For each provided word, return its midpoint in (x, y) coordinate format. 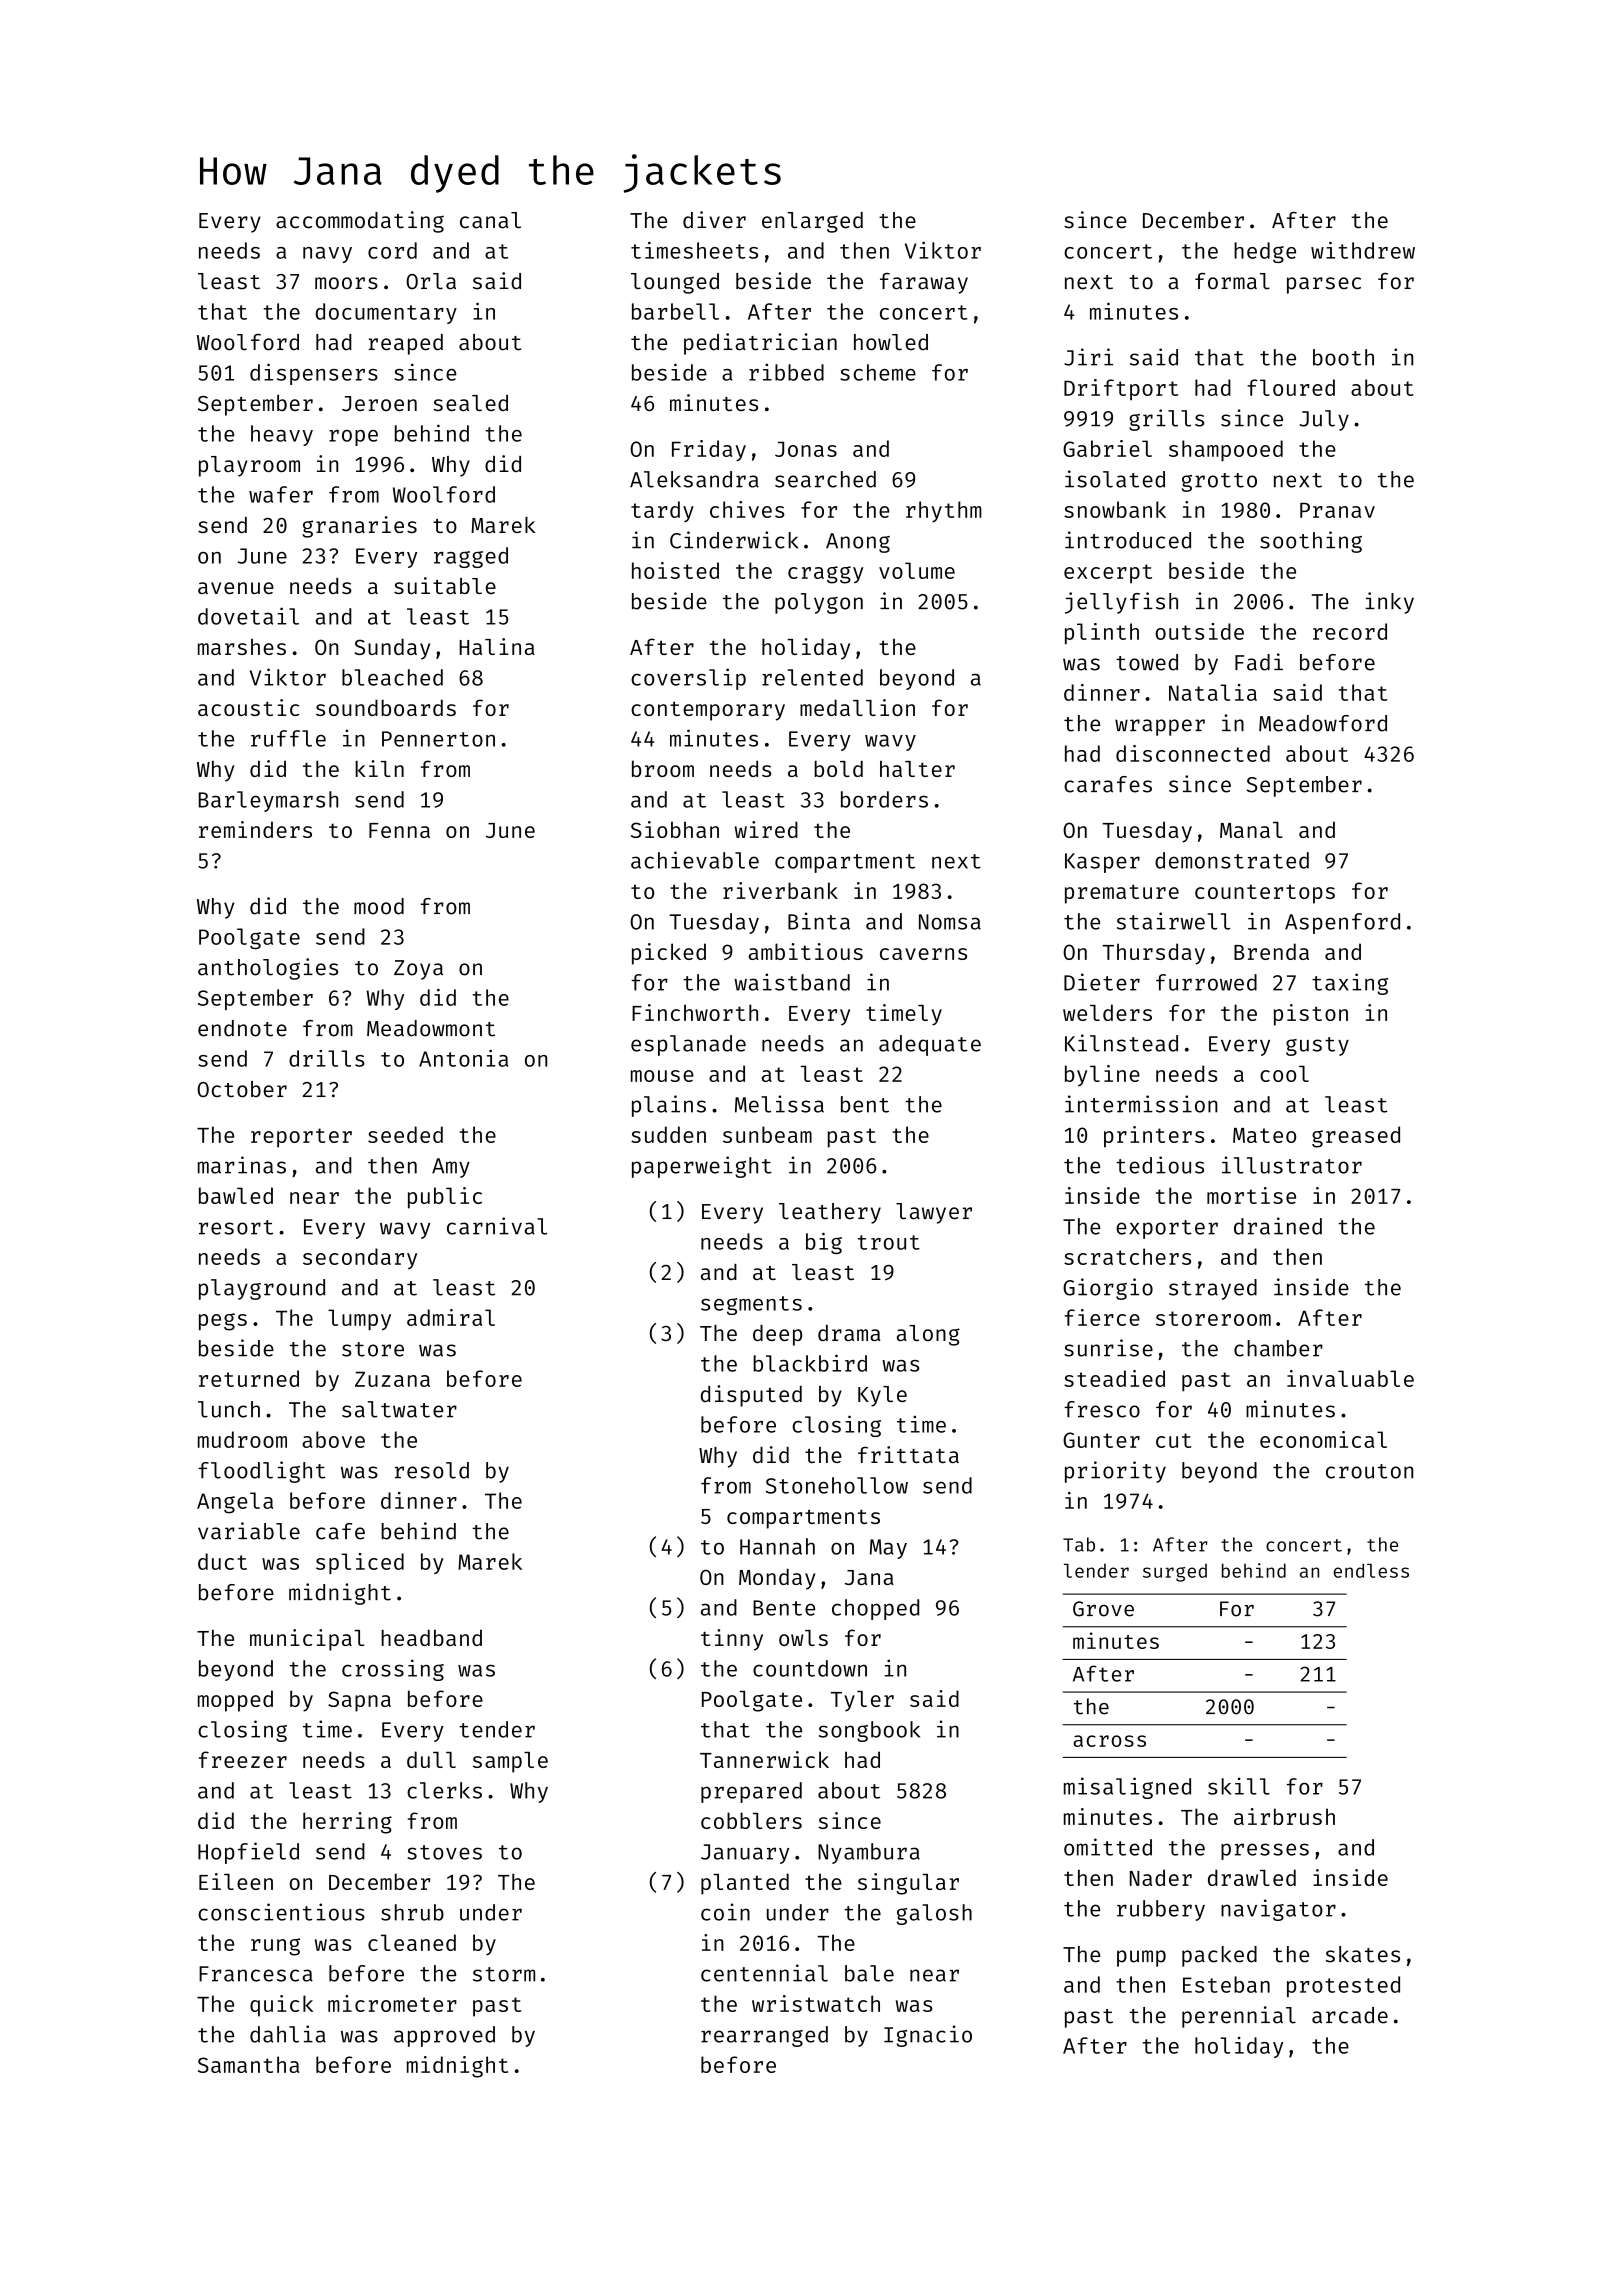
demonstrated (1232, 860)
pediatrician (760, 344)
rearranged (764, 2036)
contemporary (708, 711)
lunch (229, 1409)
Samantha (248, 2064)
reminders (255, 829)
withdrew (1363, 250)
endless (1371, 1570)
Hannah (777, 1546)
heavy (282, 435)
